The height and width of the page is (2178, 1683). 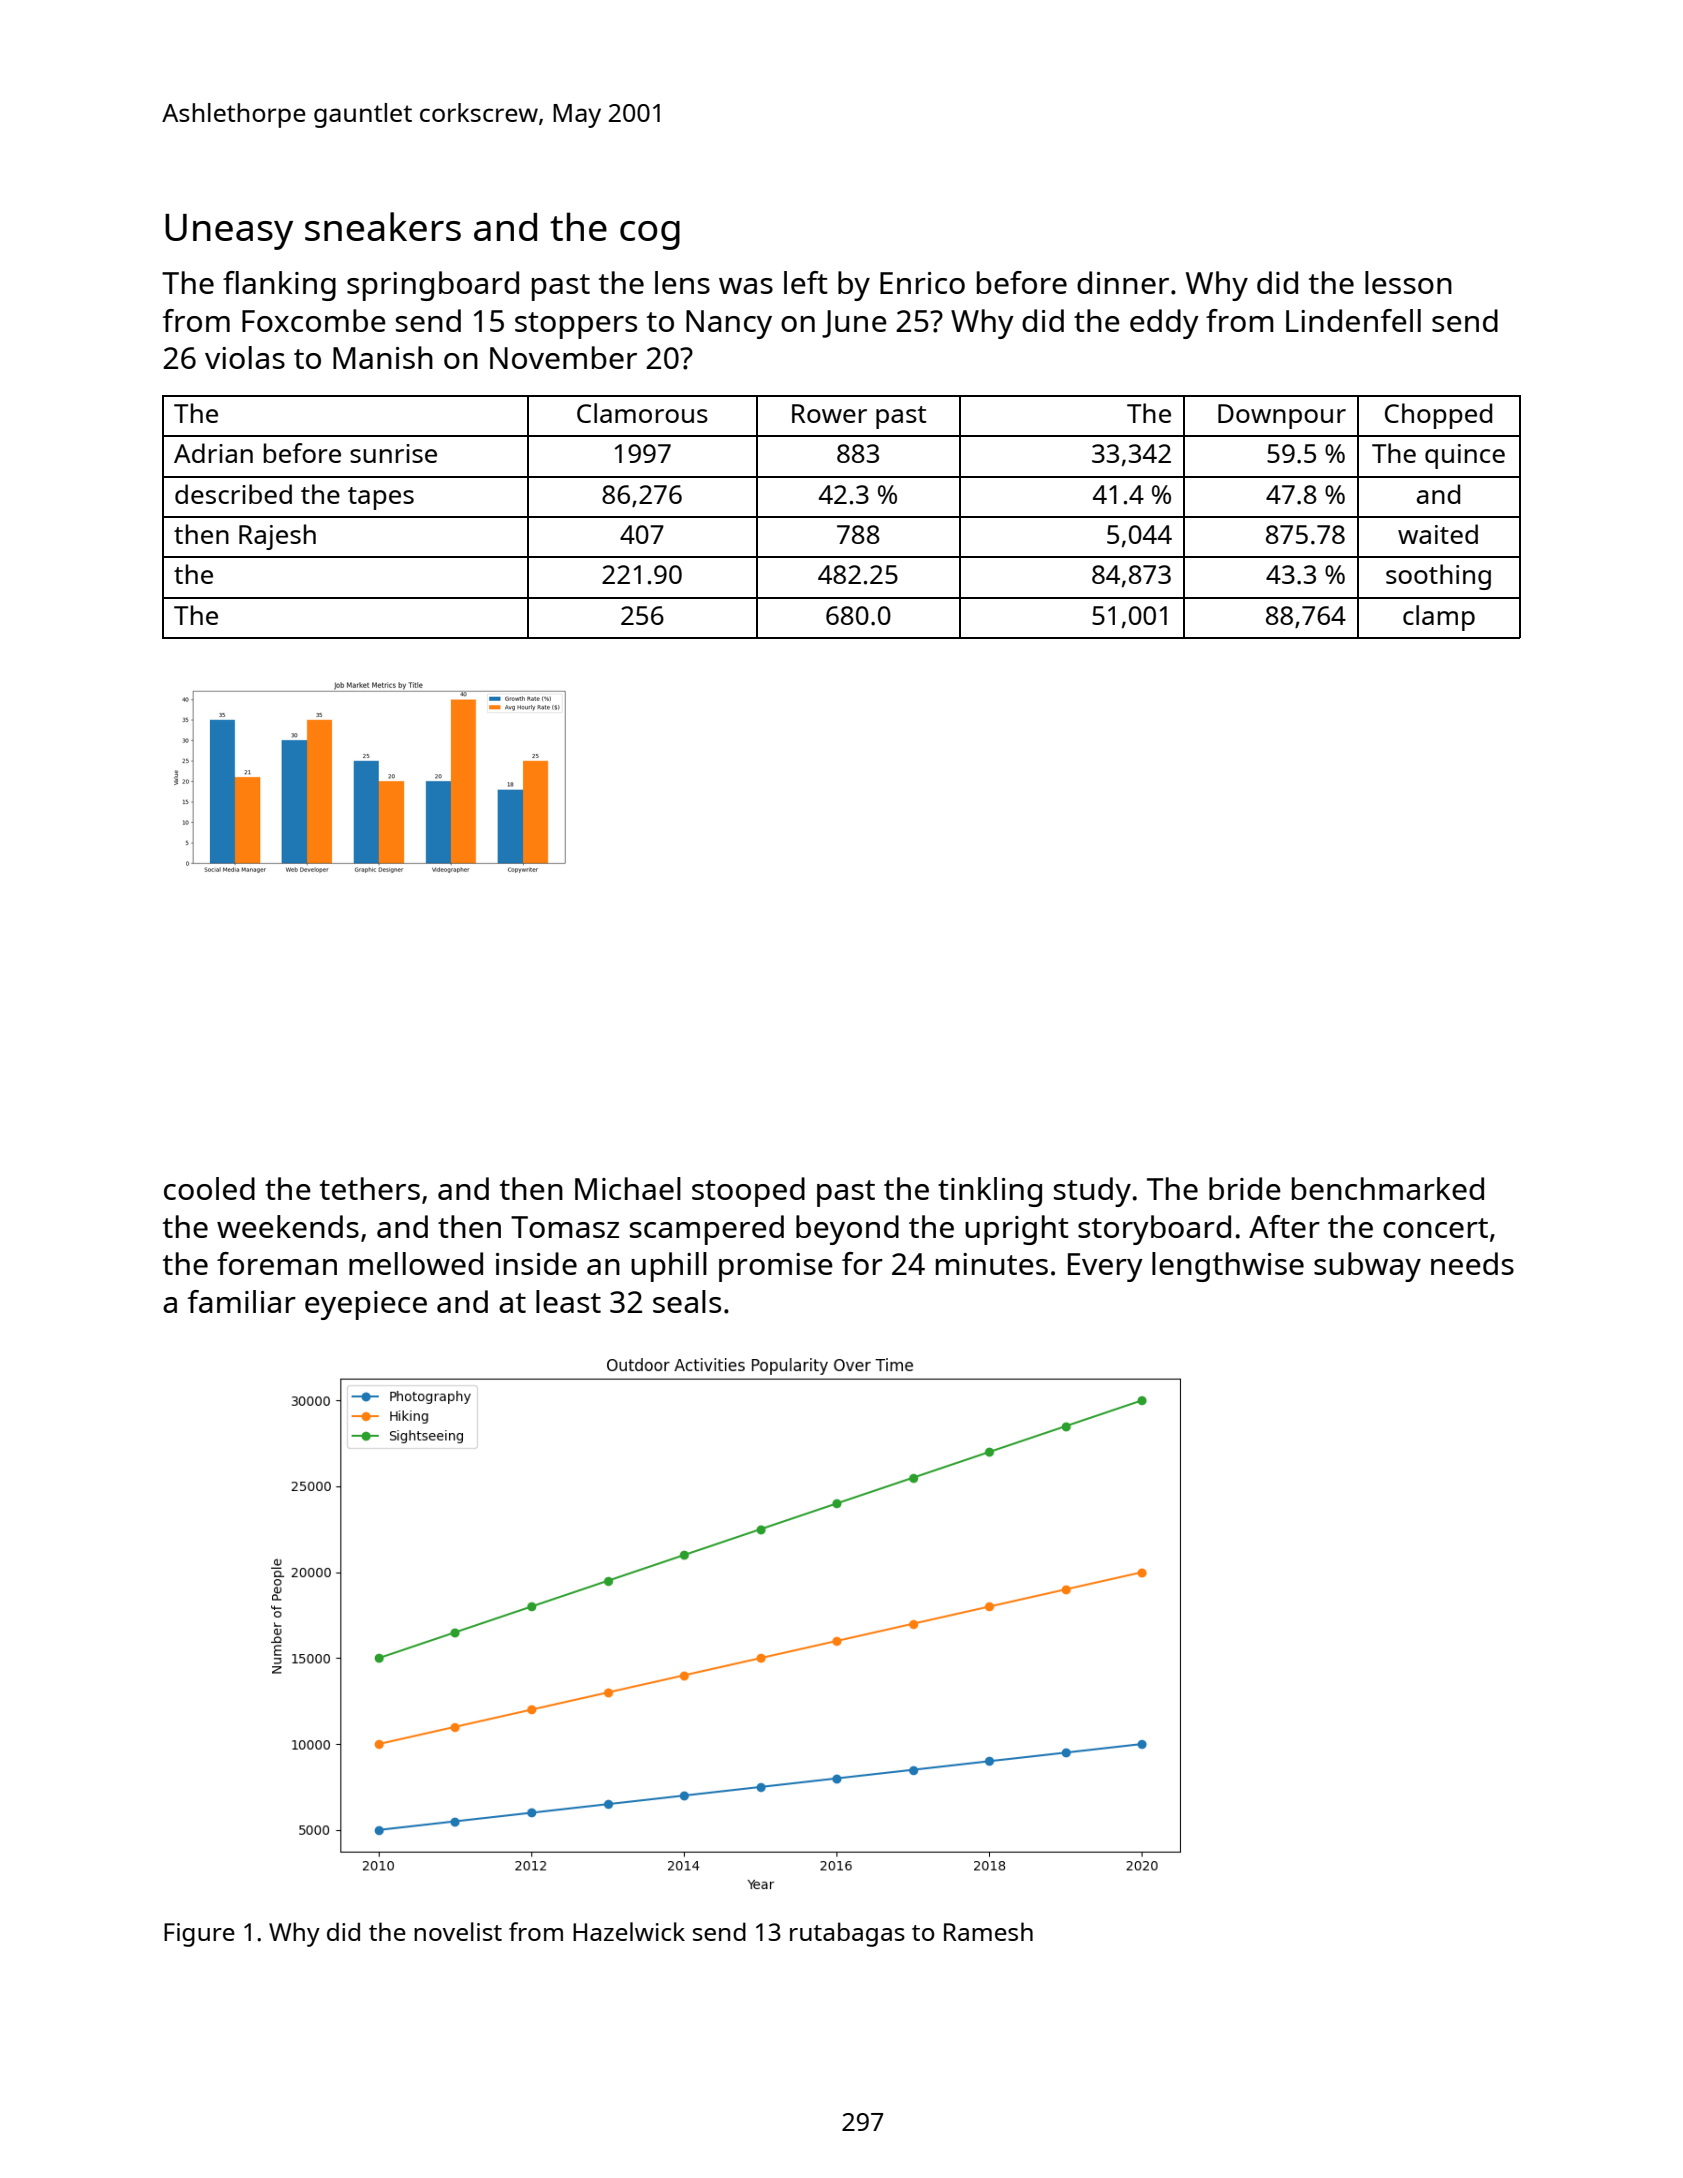 What do you see at coordinates (707, 1230) in the page?
I see `scampered` at bounding box center [707, 1230].
